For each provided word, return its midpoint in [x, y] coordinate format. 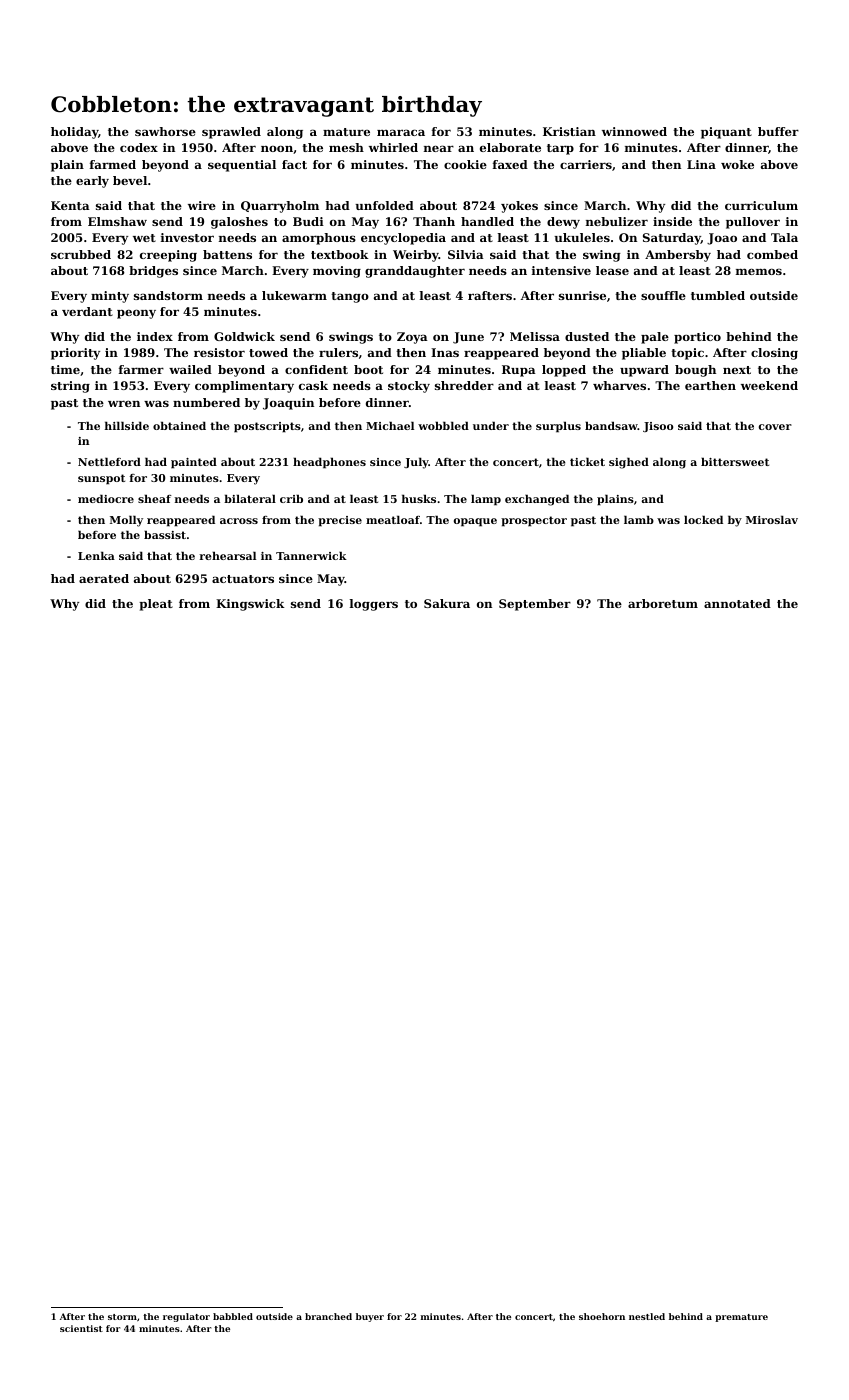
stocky [409, 387]
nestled [647, 1316]
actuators [243, 579]
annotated [737, 603]
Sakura [447, 603]
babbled [233, 1316]
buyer [370, 1317]
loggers [374, 605]
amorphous [319, 239]
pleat [156, 605]
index [155, 336]
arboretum [663, 603]
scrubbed [81, 254]
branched [328, 1316]
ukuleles [582, 237]
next [737, 370]
